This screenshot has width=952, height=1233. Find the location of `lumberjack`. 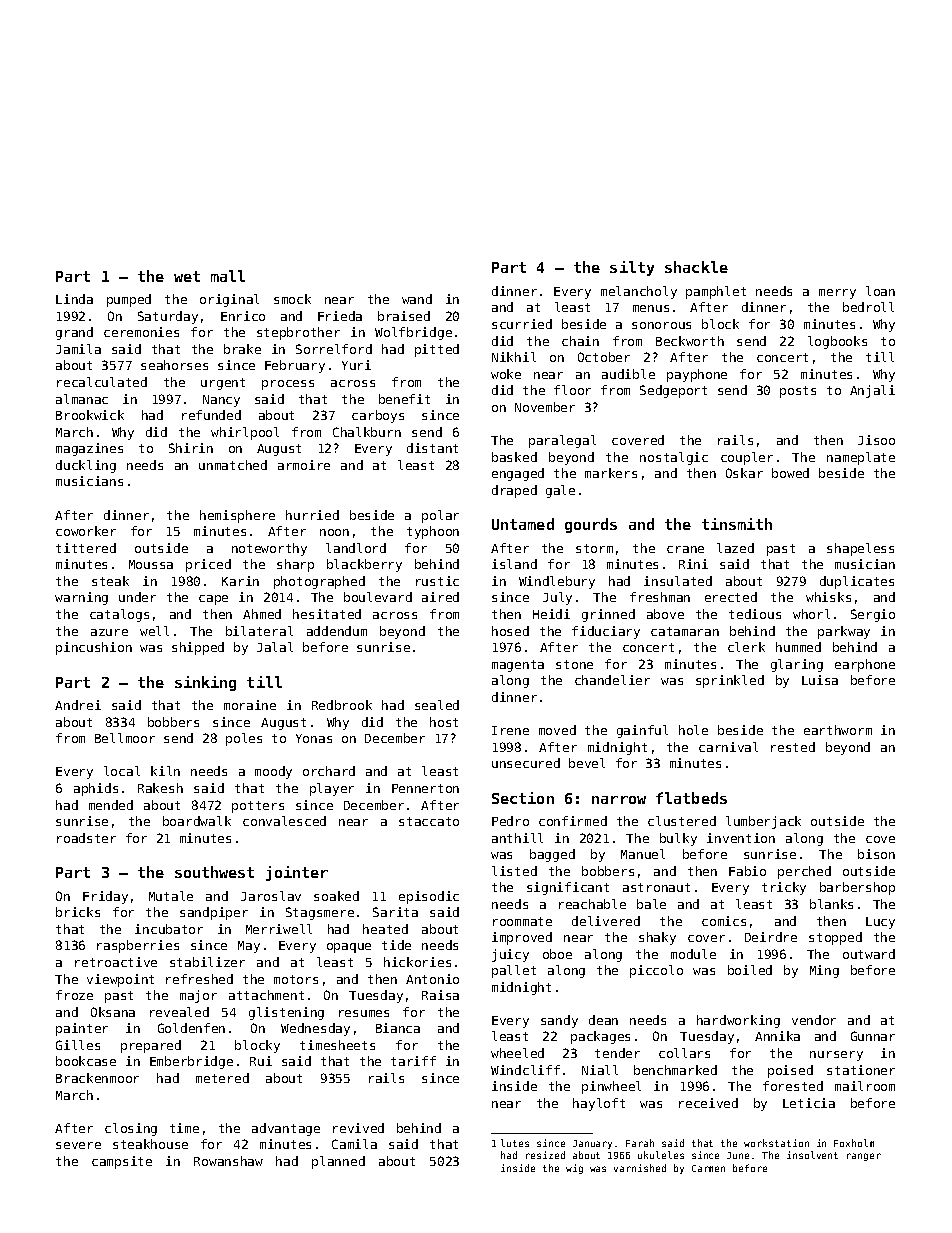

lumberjack is located at coordinates (763, 822).
